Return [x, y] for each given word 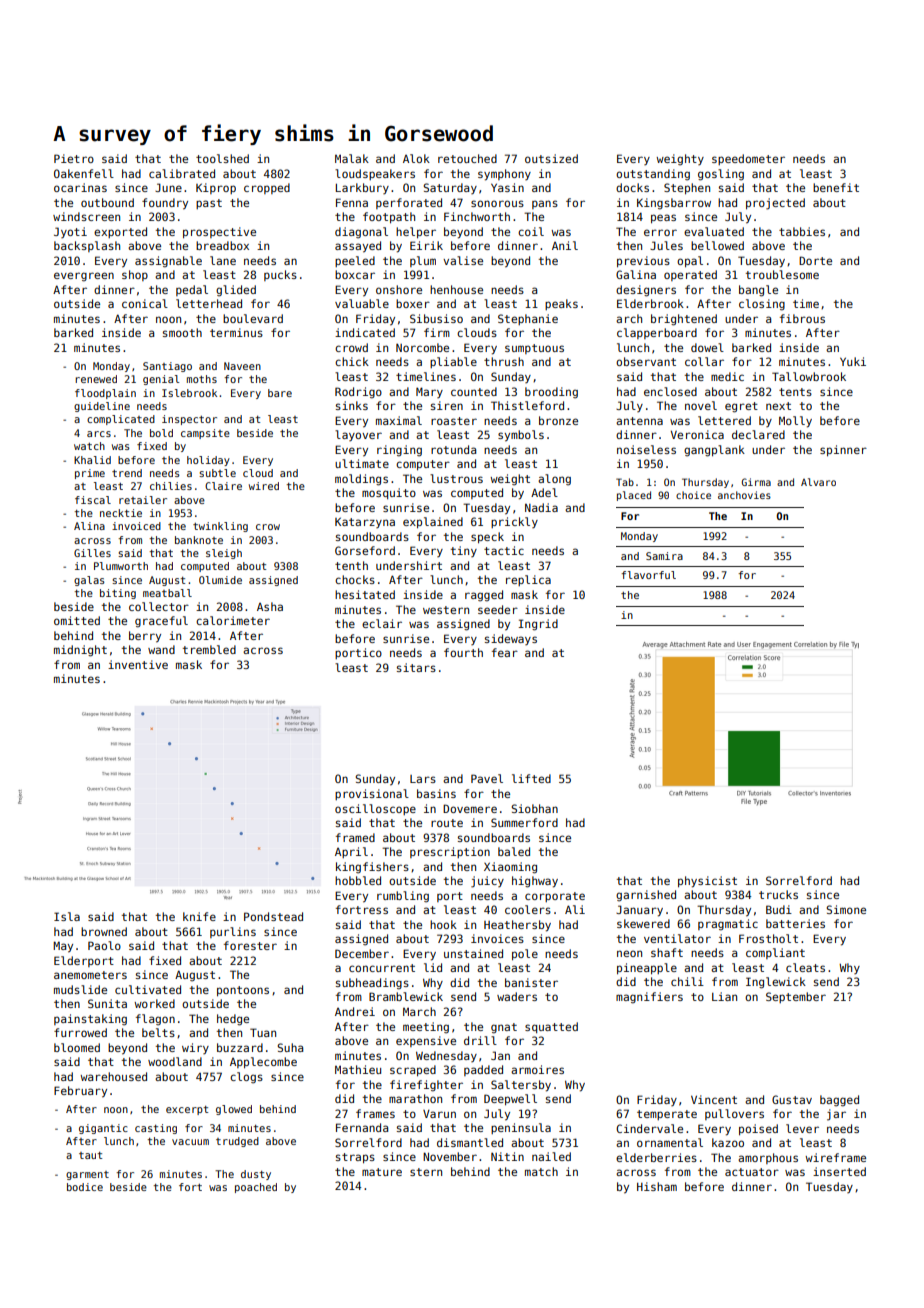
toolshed [222, 158]
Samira [664, 556]
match [541, 1171]
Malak [352, 158]
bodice [85, 1187]
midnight [80, 651]
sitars [416, 667]
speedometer [748, 159]
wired [264, 486]
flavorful [648, 575]
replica [528, 580]
